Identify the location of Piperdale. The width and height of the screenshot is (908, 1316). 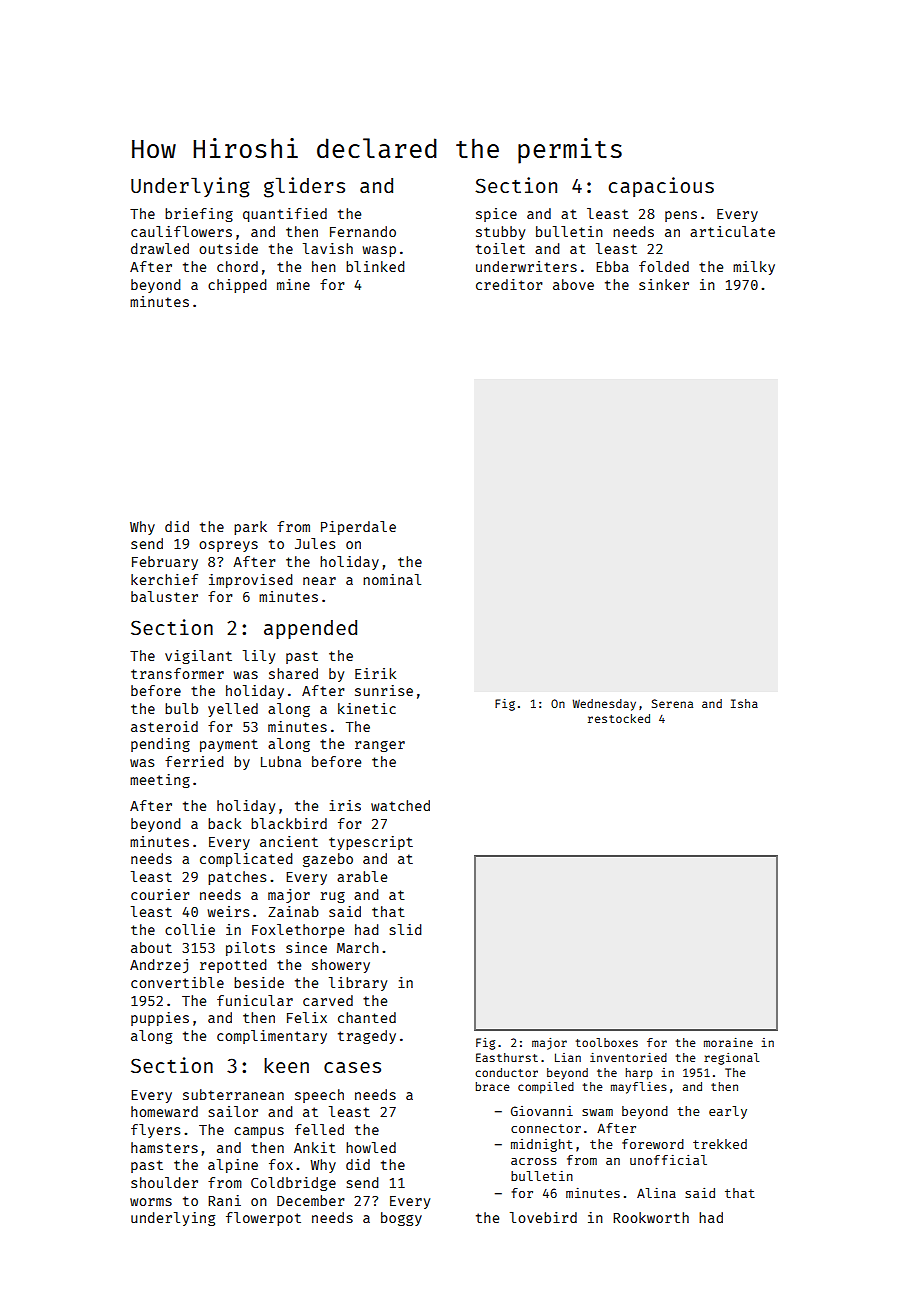
(358, 528).
